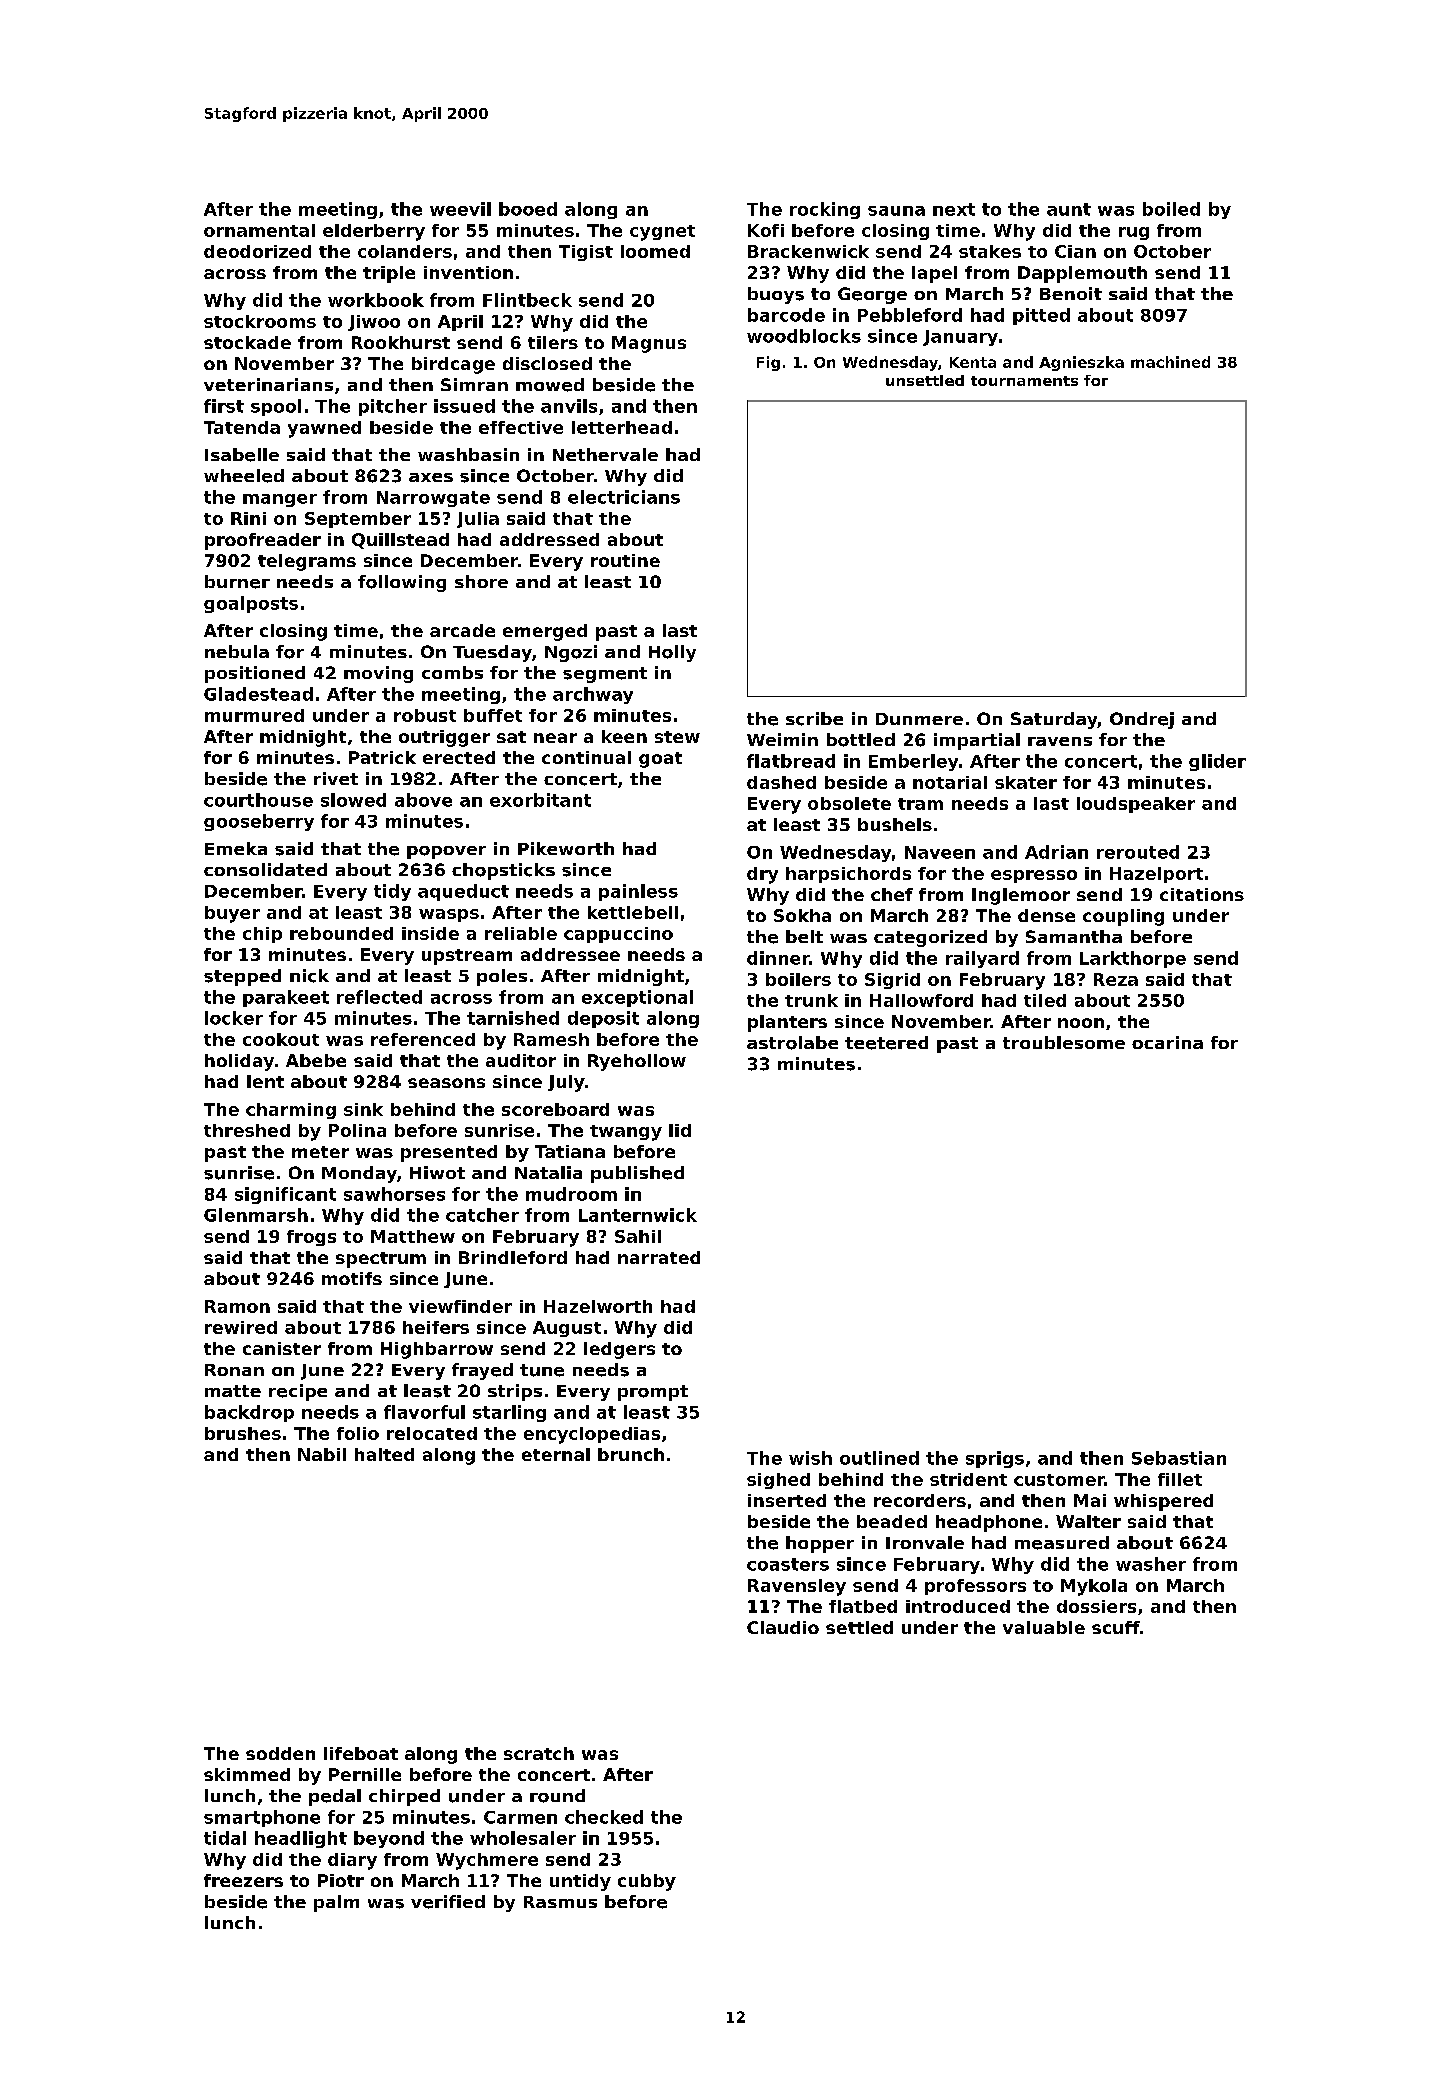 The height and width of the screenshot is (2100, 1450). I want to click on loudspeaker, so click(1136, 805).
